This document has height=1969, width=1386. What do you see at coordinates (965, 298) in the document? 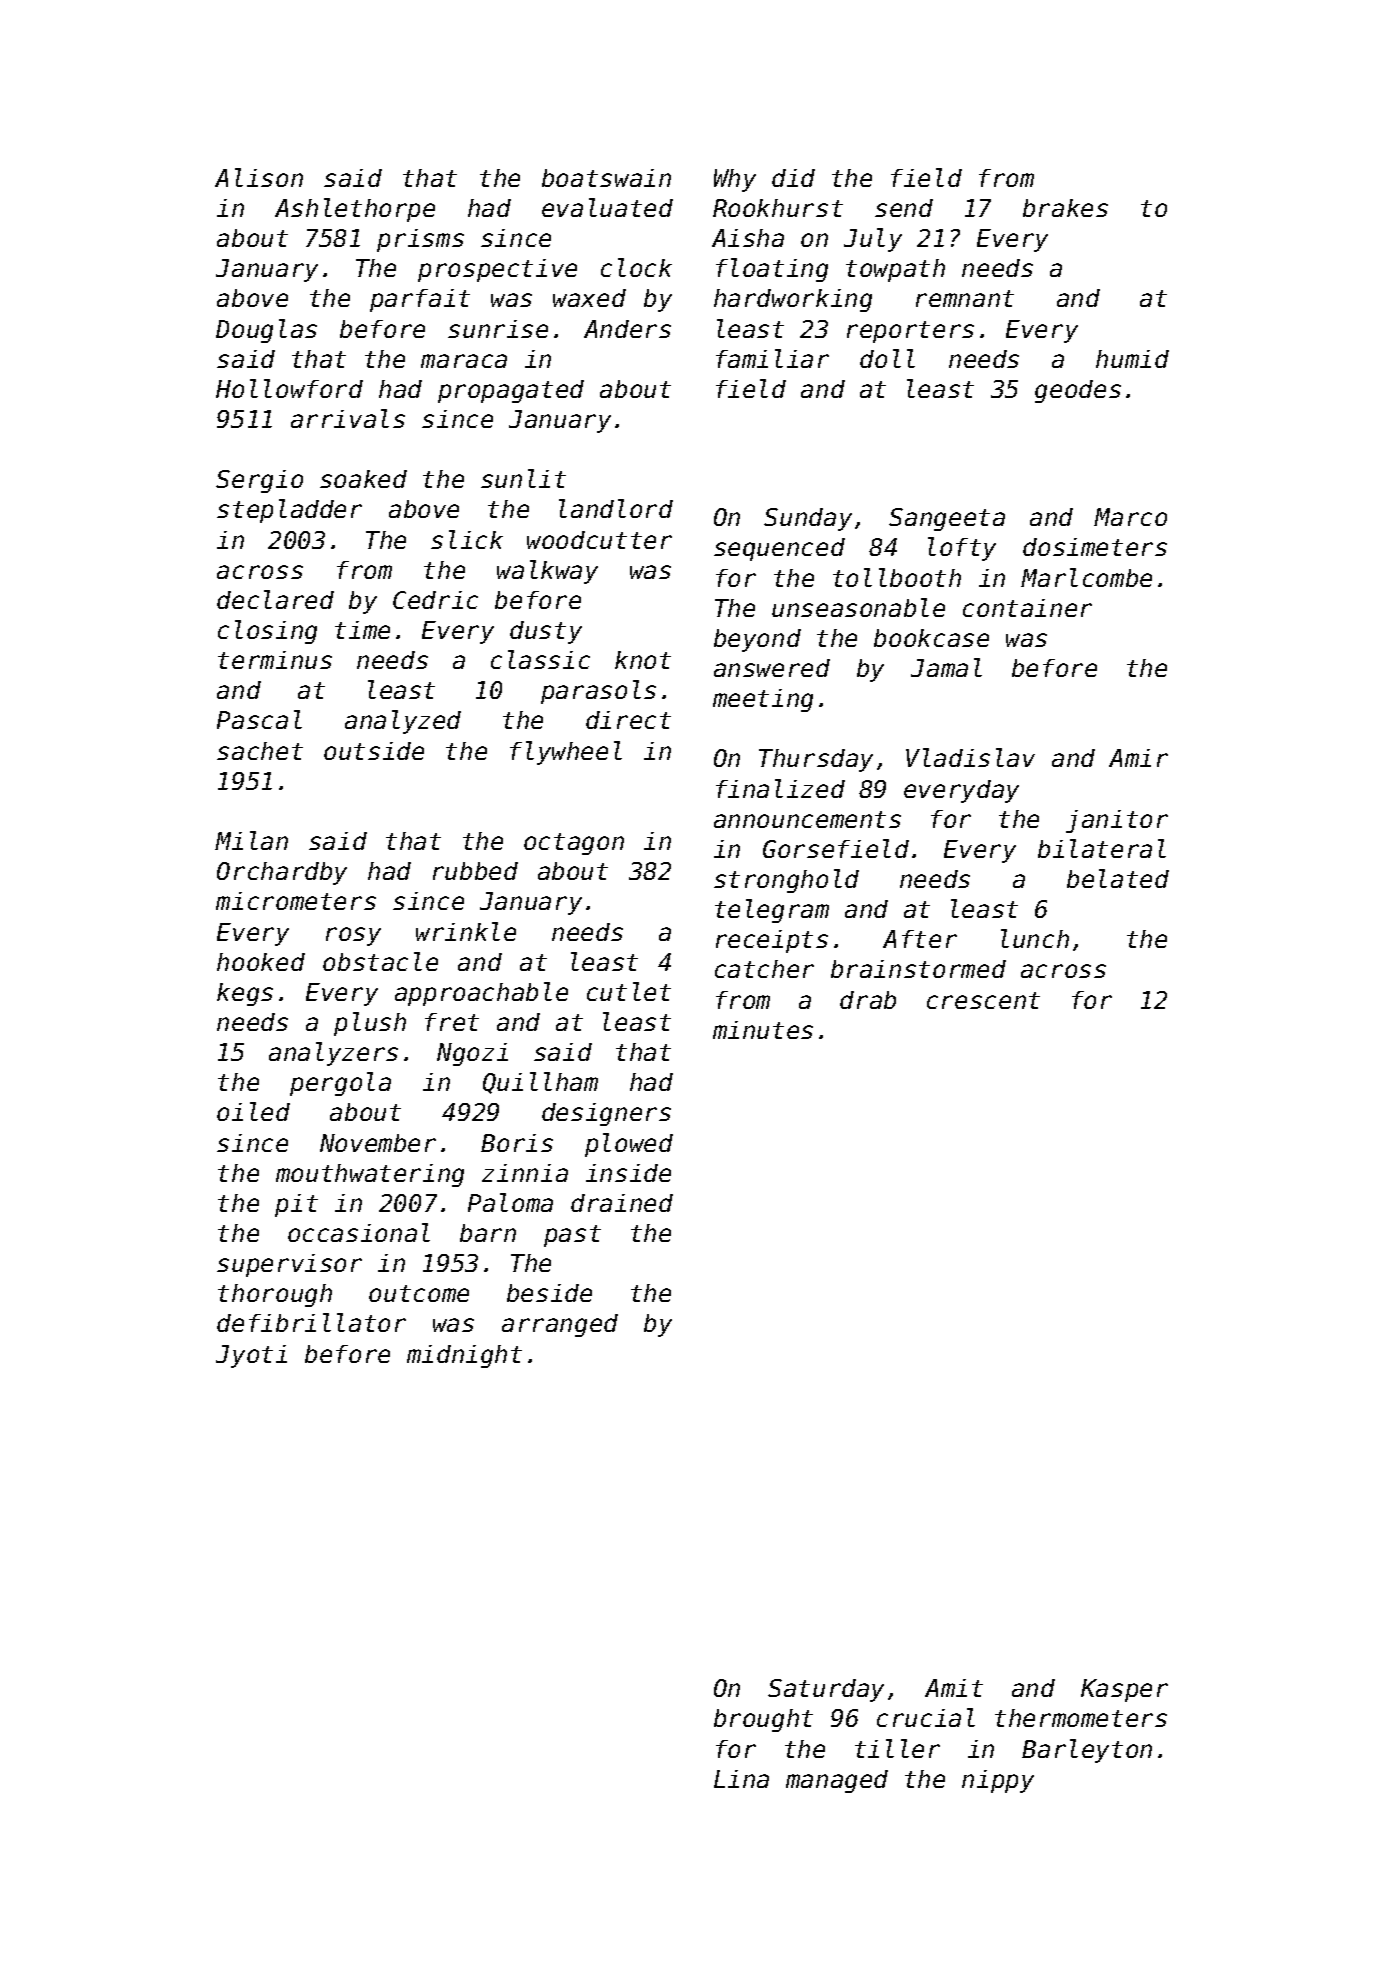
I see `remnant` at bounding box center [965, 298].
